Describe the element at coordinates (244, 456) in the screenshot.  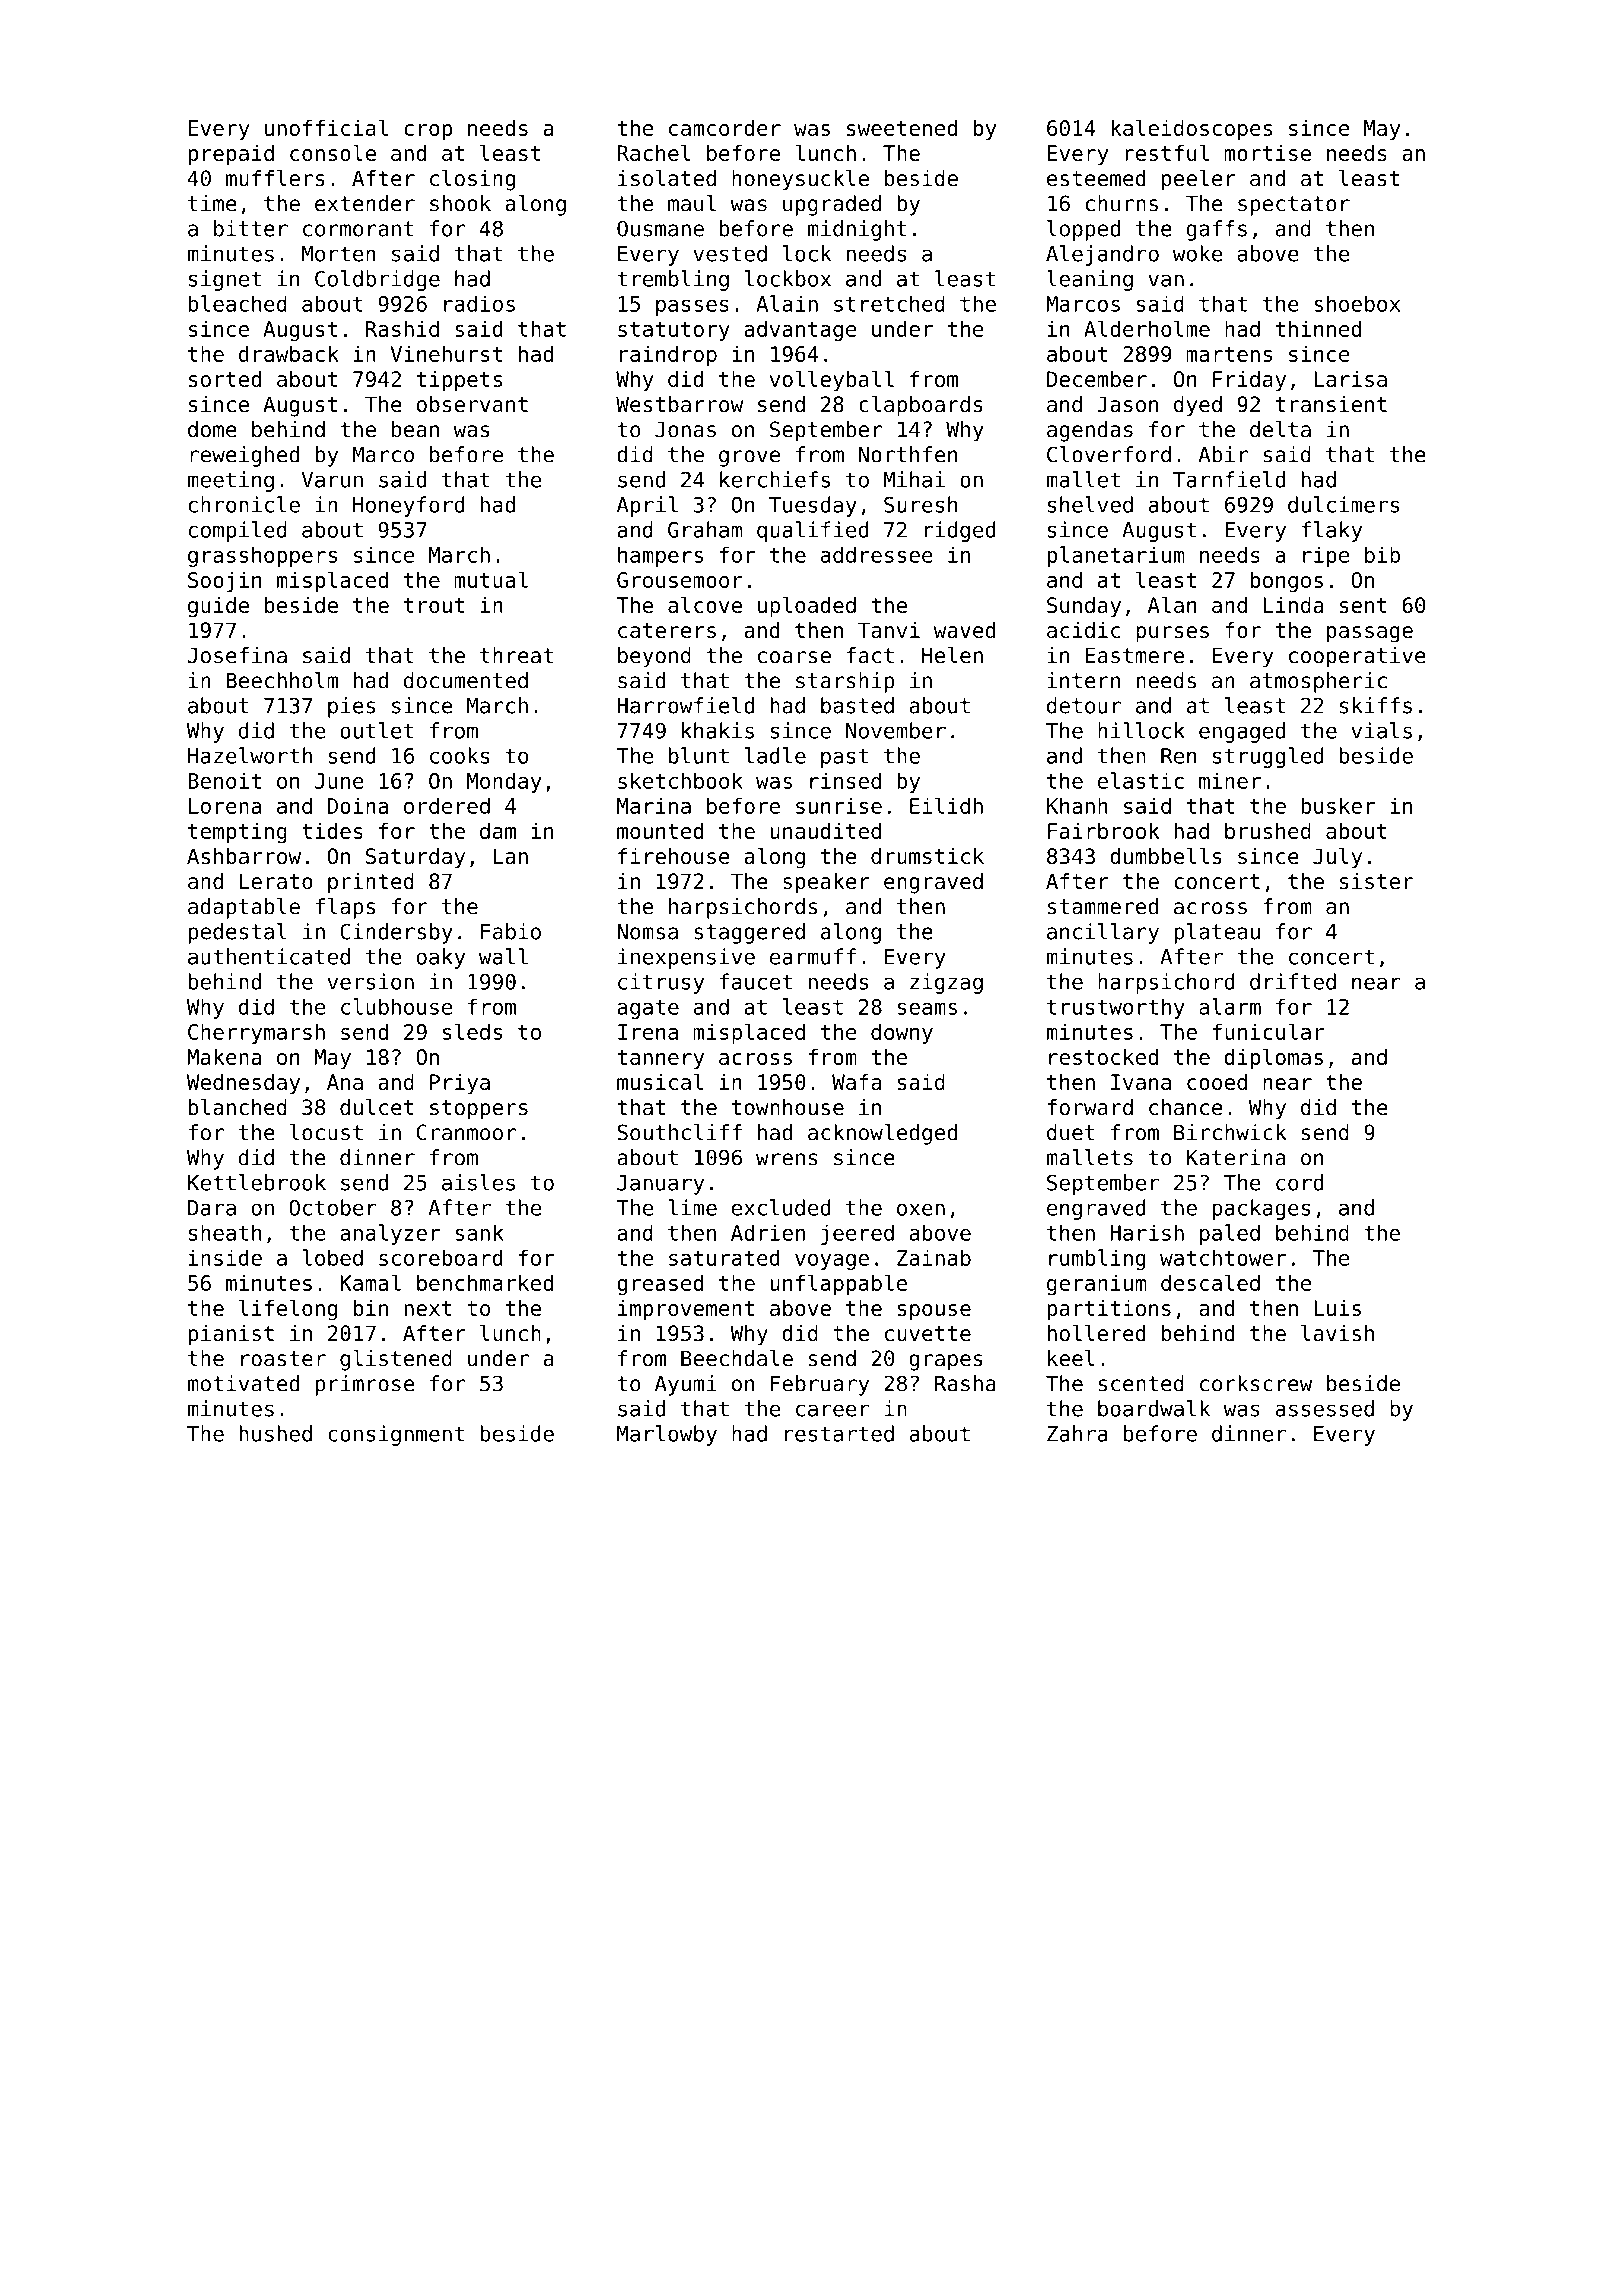
I see `reweighed` at that location.
